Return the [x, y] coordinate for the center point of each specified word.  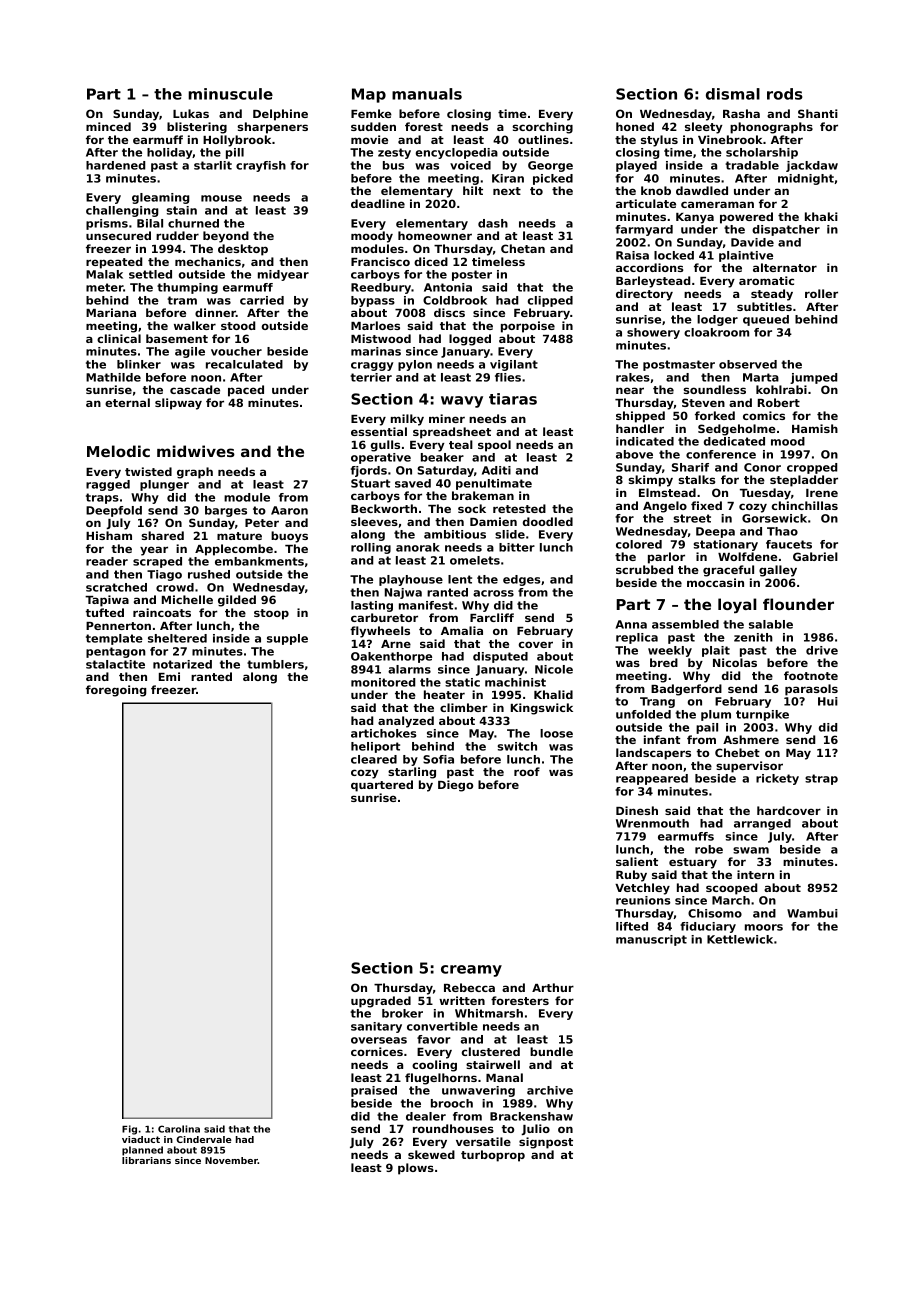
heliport [375, 747]
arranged [762, 824]
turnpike [762, 715]
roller [821, 293]
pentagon [116, 652]
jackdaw [812, 166]
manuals [427, 94]
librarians [146, 1160]
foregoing [116, 691]
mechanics [208, 261]
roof [527, 771]
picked [553, 179]
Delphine [280, 115]
